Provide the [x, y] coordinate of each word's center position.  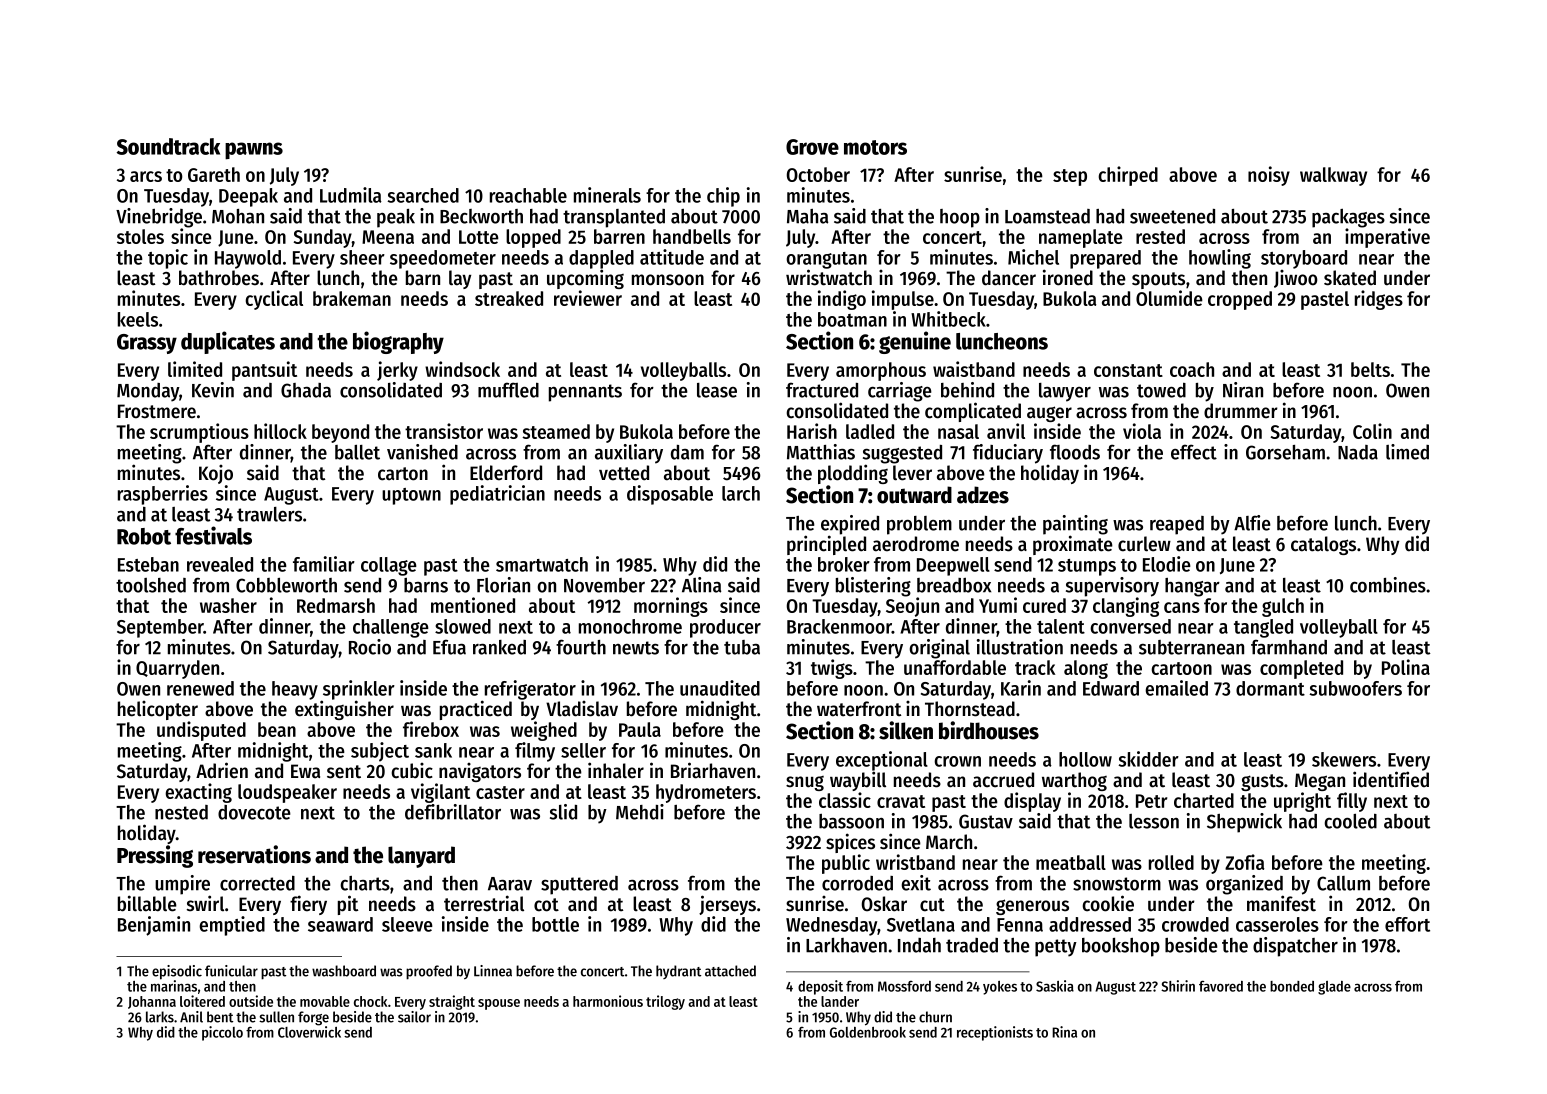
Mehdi [640, 812]
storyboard [1304, 259]
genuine [915, 342]
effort [1407, 924]
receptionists [995, 1033]
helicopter [158, 710]
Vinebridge [159, 218]
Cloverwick [309, 1032]
